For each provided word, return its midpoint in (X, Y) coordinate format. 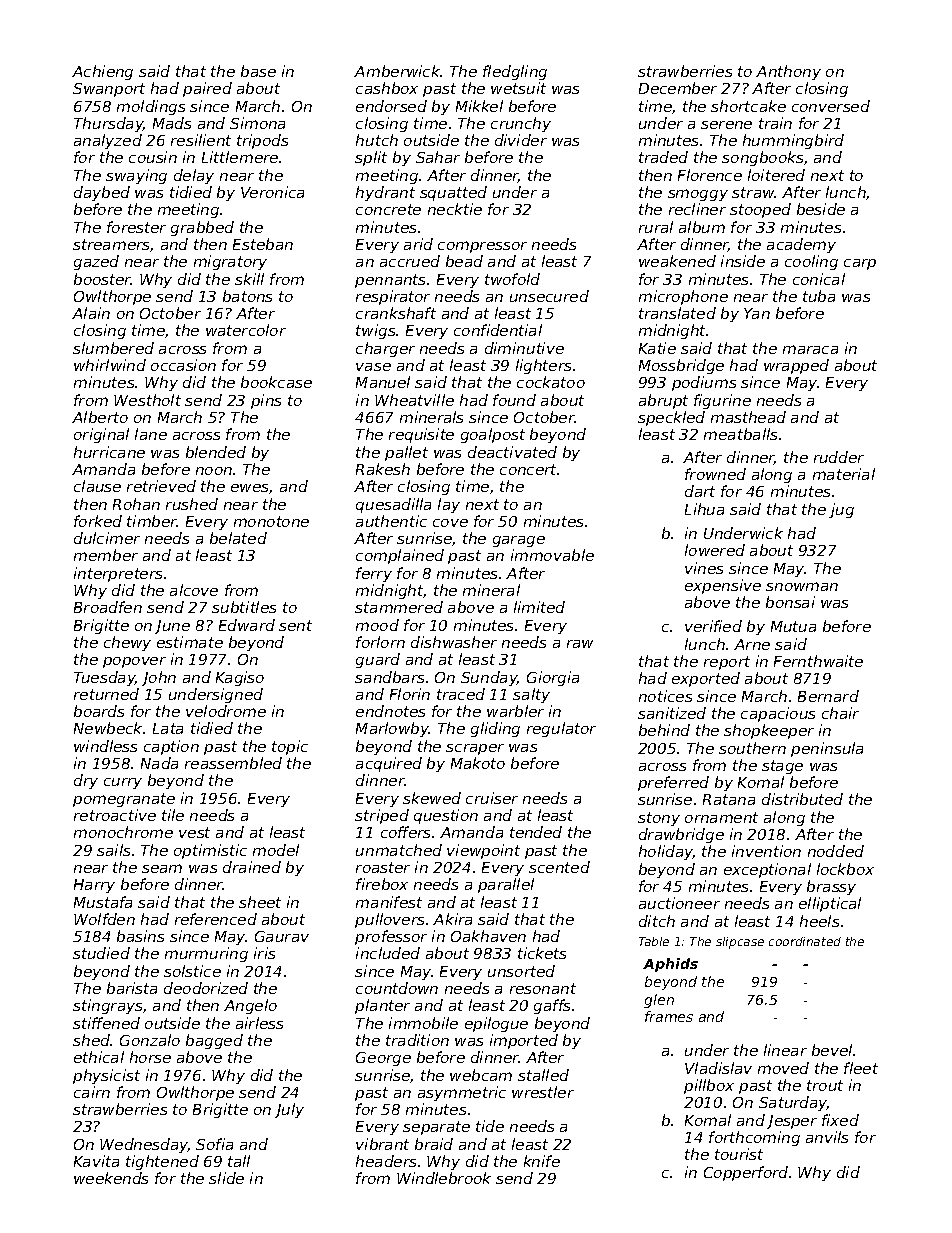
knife (542, 1161)
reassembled (233, 763)
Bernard (828, 696)
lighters (543, 366)
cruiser (492, 798)
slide (226, 1178)
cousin (153, 157)
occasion (183, 365)
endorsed (391, 106)
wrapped (796, 366)
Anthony (788, 72)
